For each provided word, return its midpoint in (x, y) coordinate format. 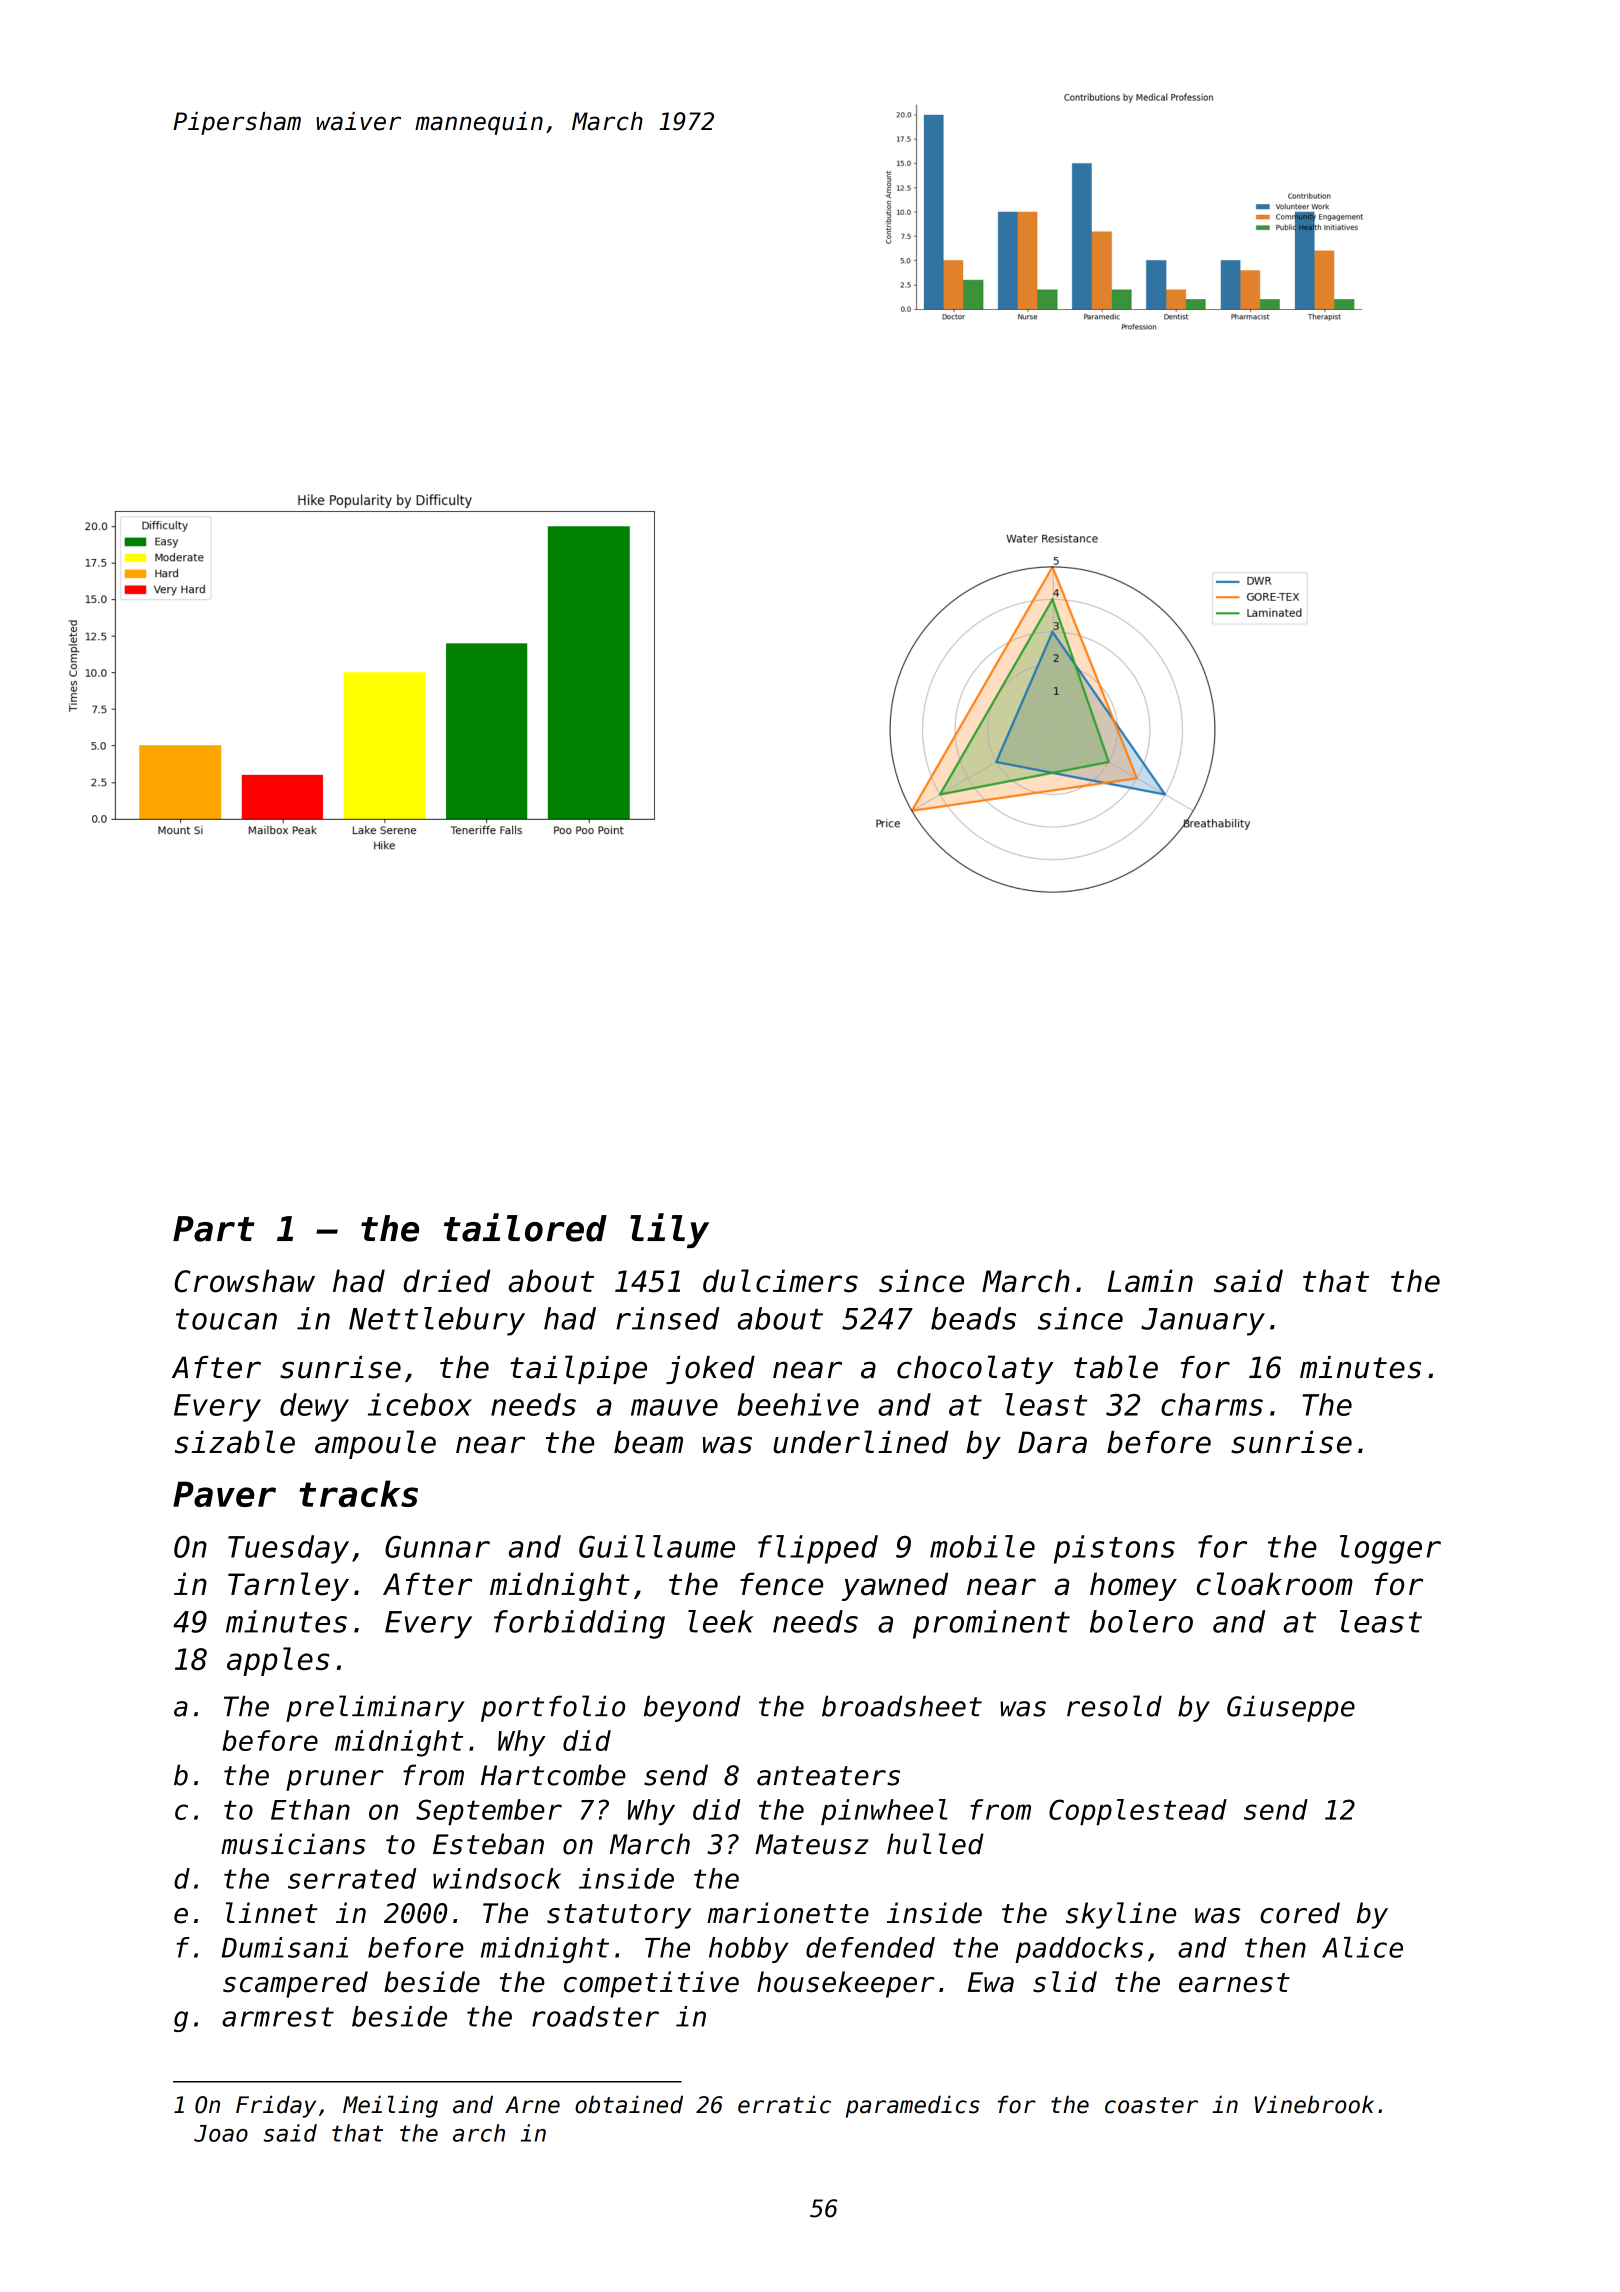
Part (214, 1229)
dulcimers (780, 1281)
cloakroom (1275, 1584)
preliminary (375, 1708)
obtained (629, 2104)
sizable (235, 1442)
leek (721, 1621)
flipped (818, 1549)
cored (1300, 1913)
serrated (352, 1878)
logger (1390, 1549)
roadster (595, 2016)
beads (973, 1318)
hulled (935, 1844)
